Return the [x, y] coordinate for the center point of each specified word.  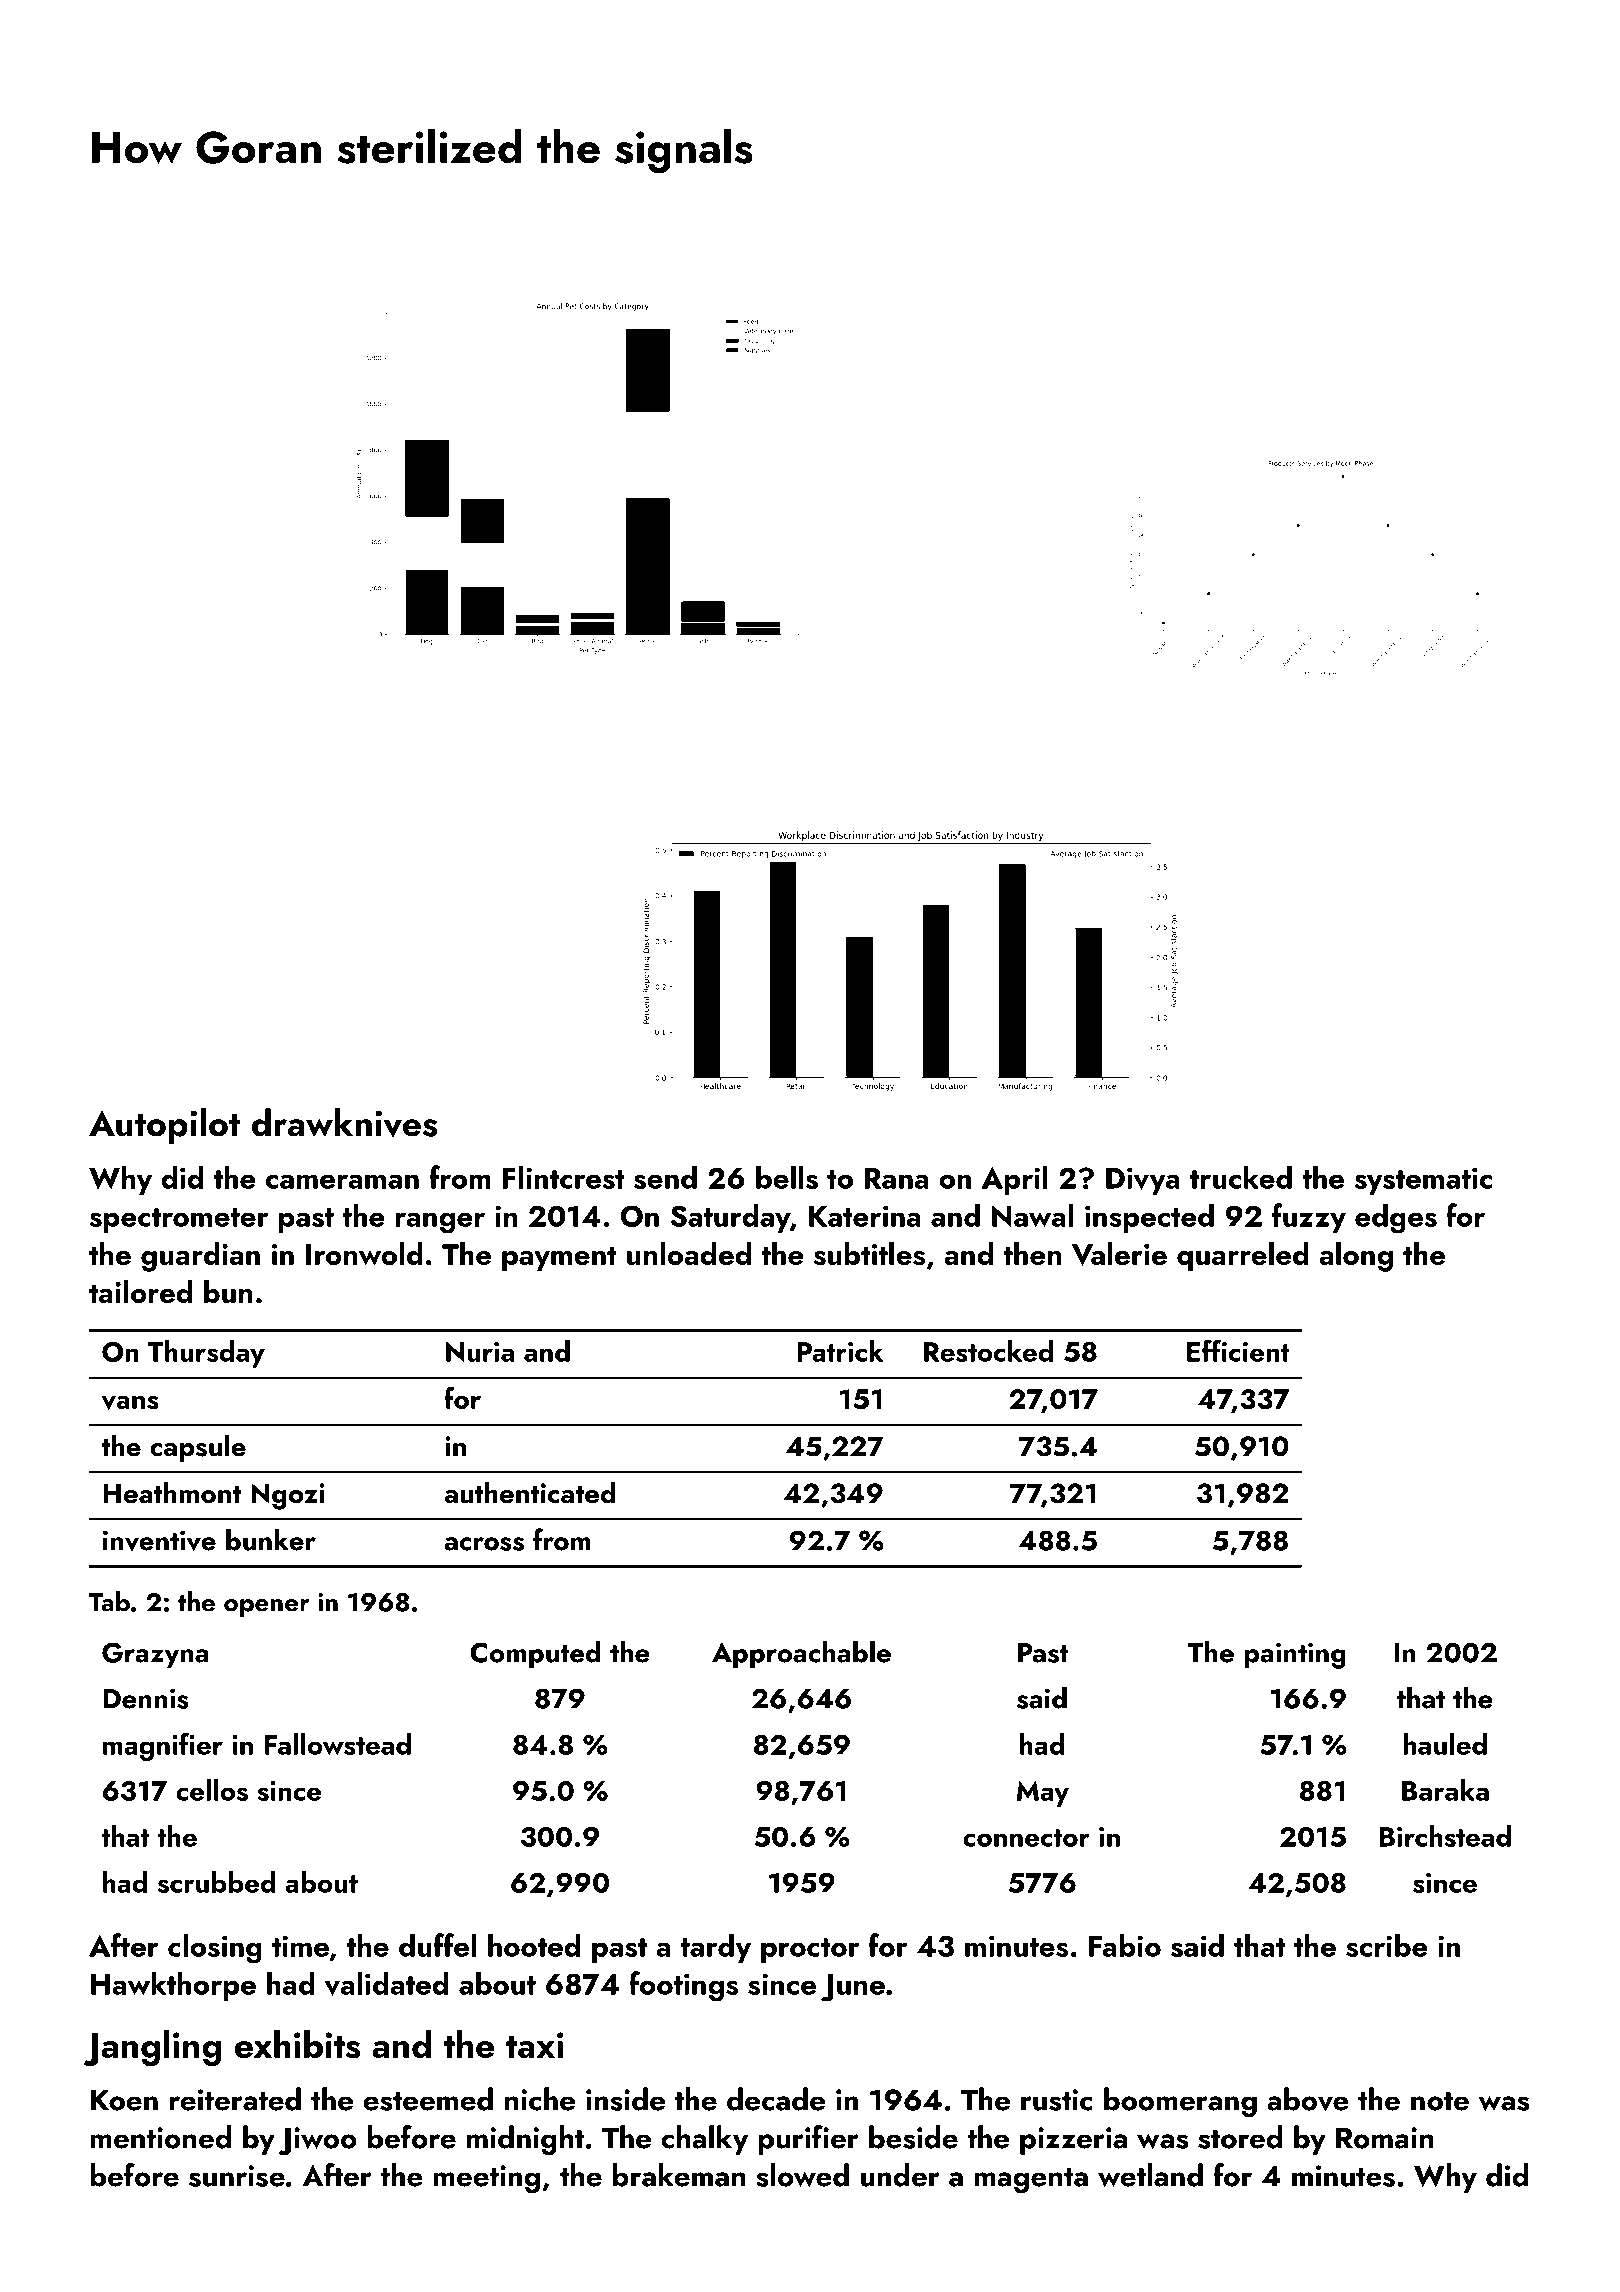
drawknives [345, 1123]
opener [266, 1608]
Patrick [840, 1351]
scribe [1387, 1945]
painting [1295, 1655]
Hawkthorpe [173, 1986]
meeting [486, 2179]
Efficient [1238, 1351]
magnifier [163, 1746]
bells [787, 1177]
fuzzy [1309, 1218]
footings [683, 1986]
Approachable [801, 1655]
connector [1026, 1838]
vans [130, 1403]
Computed [535, 1655]
